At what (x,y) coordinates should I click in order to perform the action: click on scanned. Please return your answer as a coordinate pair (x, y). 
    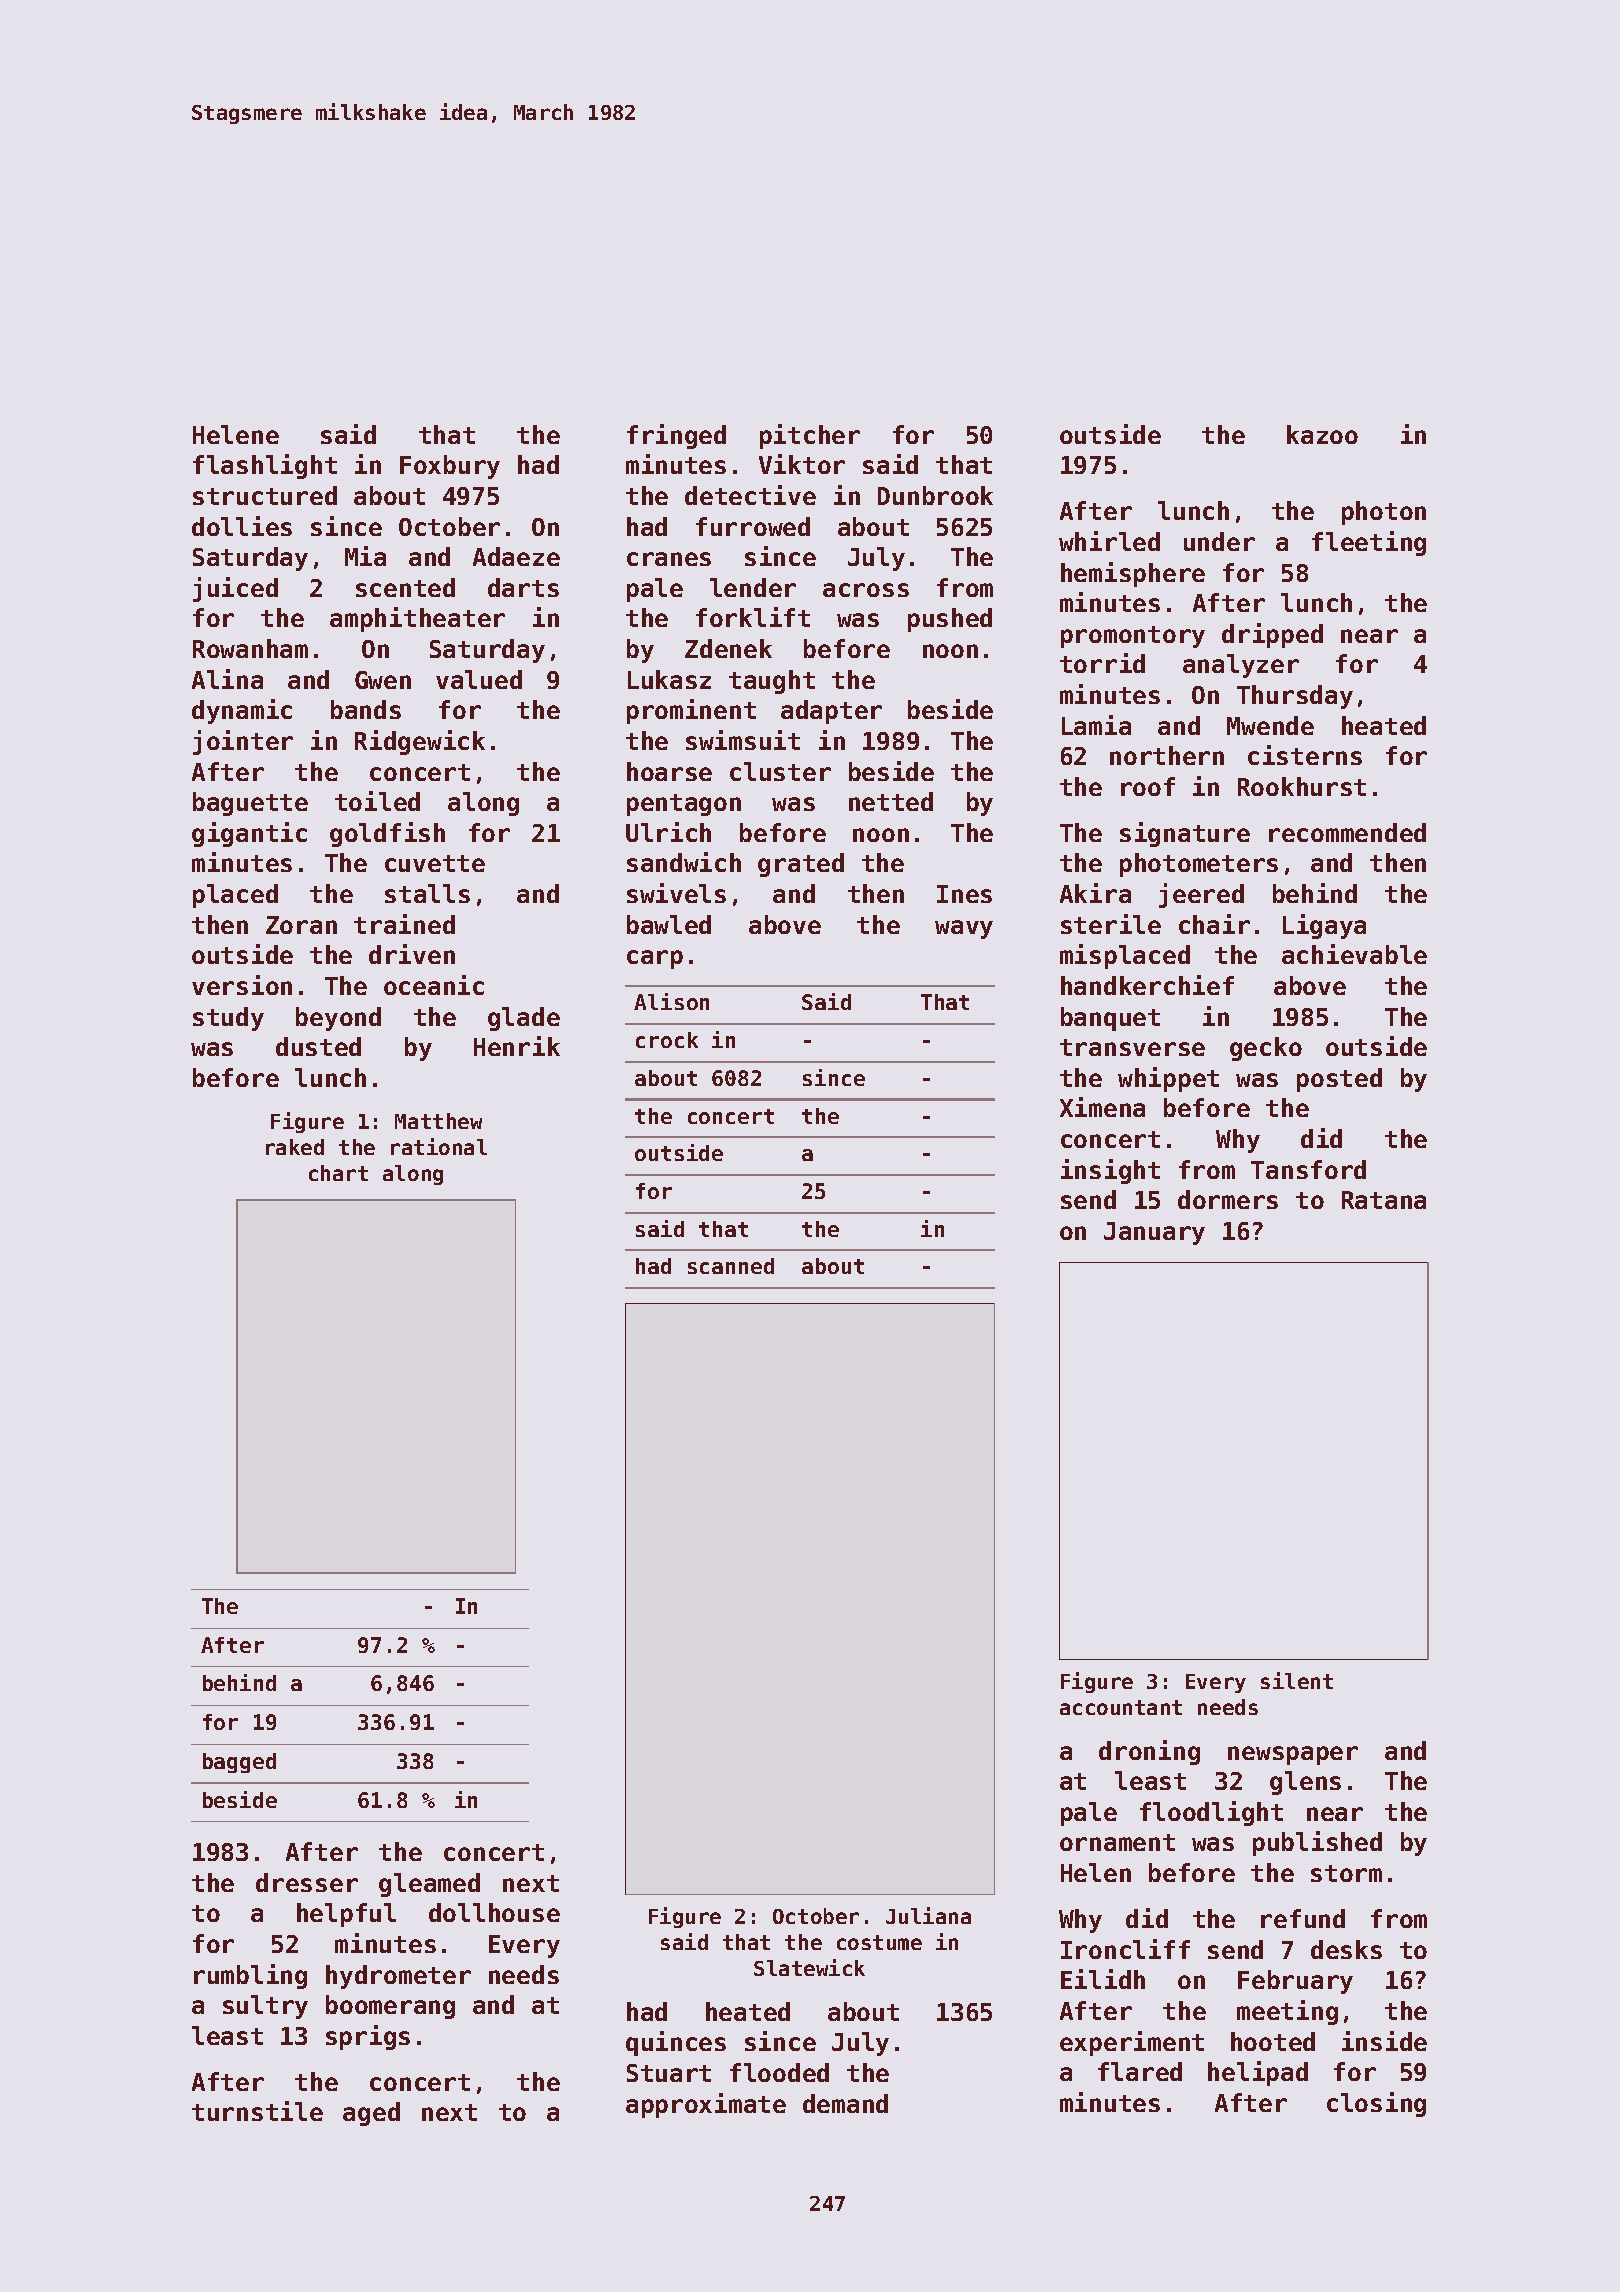
    Looking at the image, I should click on (731, 1266).
